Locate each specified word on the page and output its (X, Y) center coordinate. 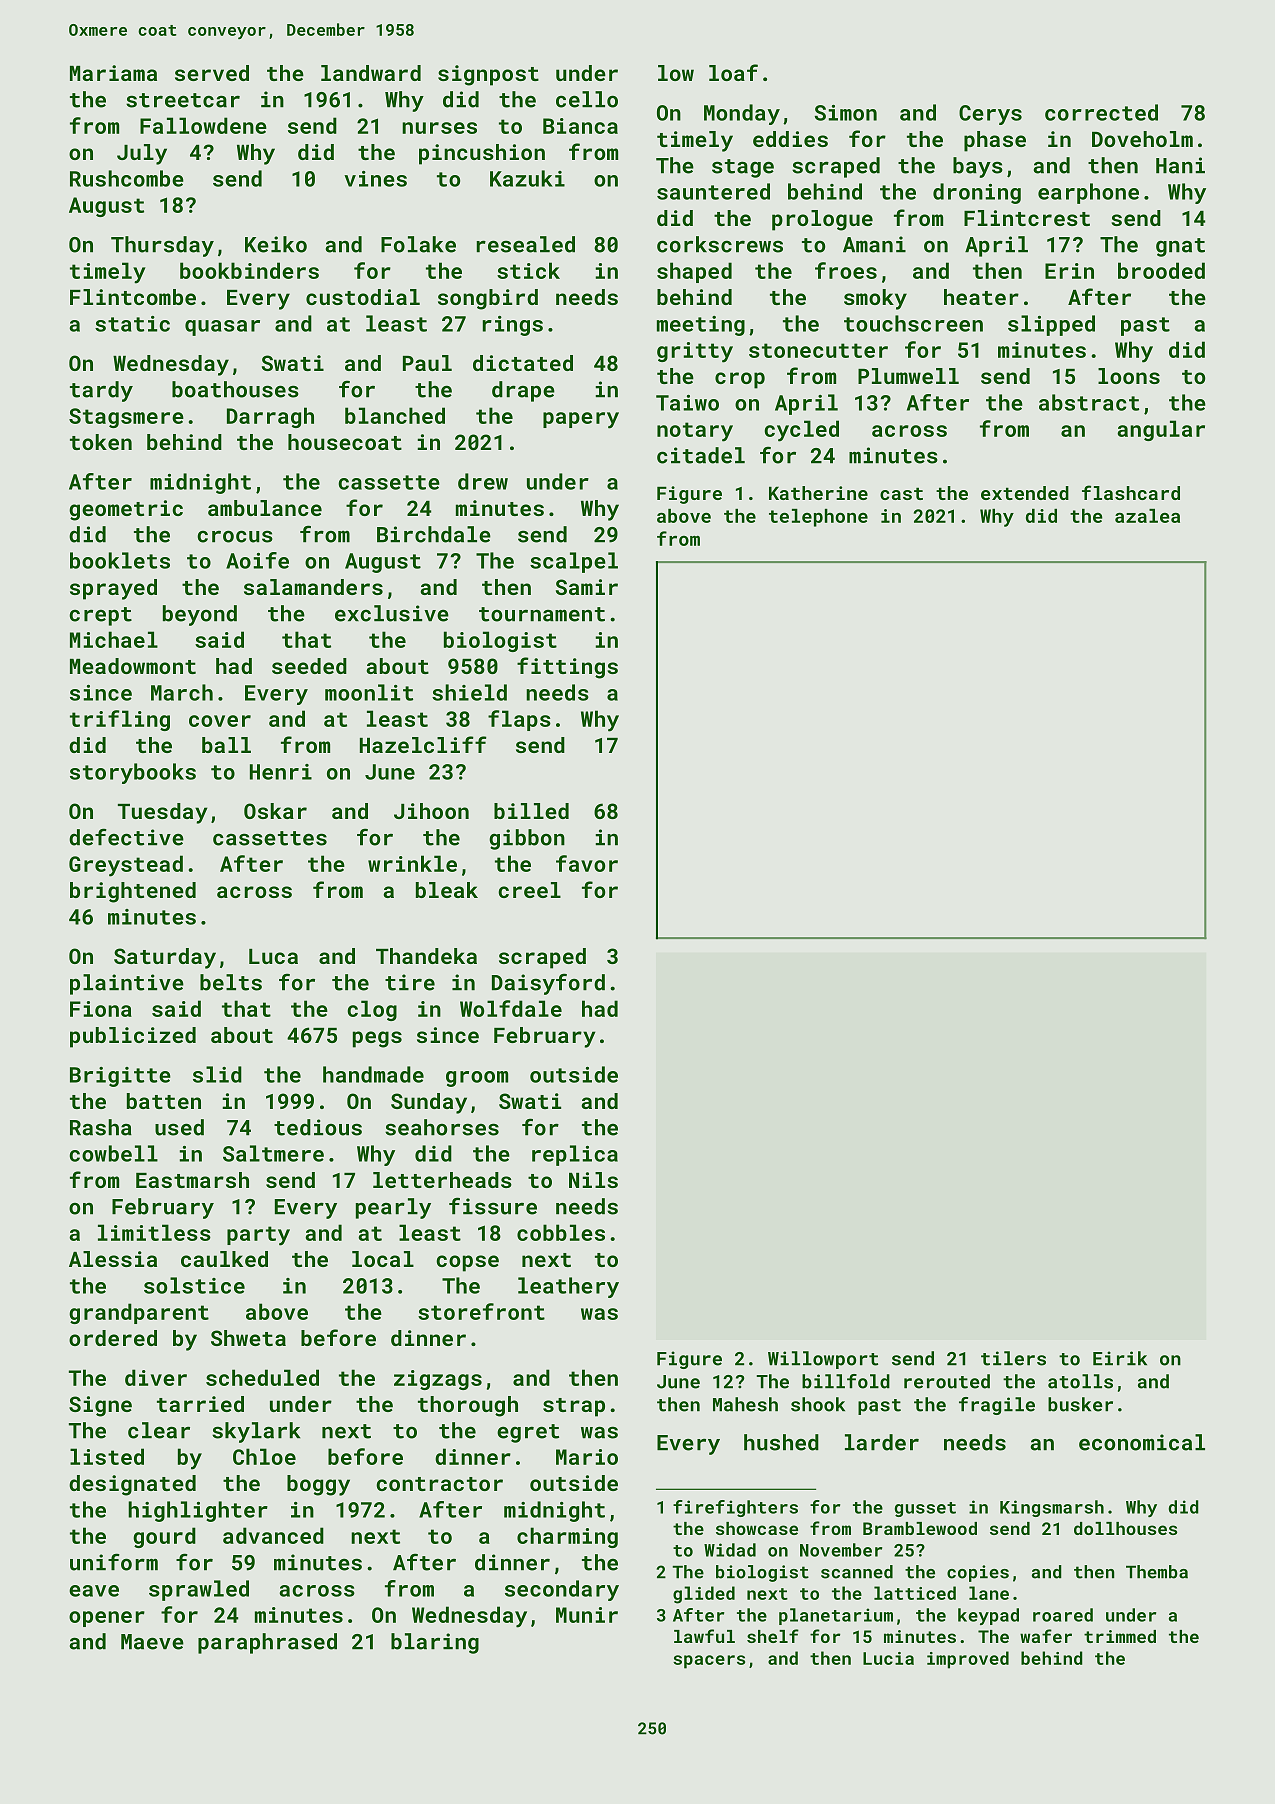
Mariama (113, 73)
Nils (593, 1180)
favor (587, 863)
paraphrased (267, 1643)
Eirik (1120, 1358)
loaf (733, 72)
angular (1161, 430)
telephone (818, 518)
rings (513, 326)
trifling (120, 720)
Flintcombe (133, 297)
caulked (224, 1259)
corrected (1101, 112)
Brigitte (120, 1077)
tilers (1013, 1358)
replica (575, 1155)
